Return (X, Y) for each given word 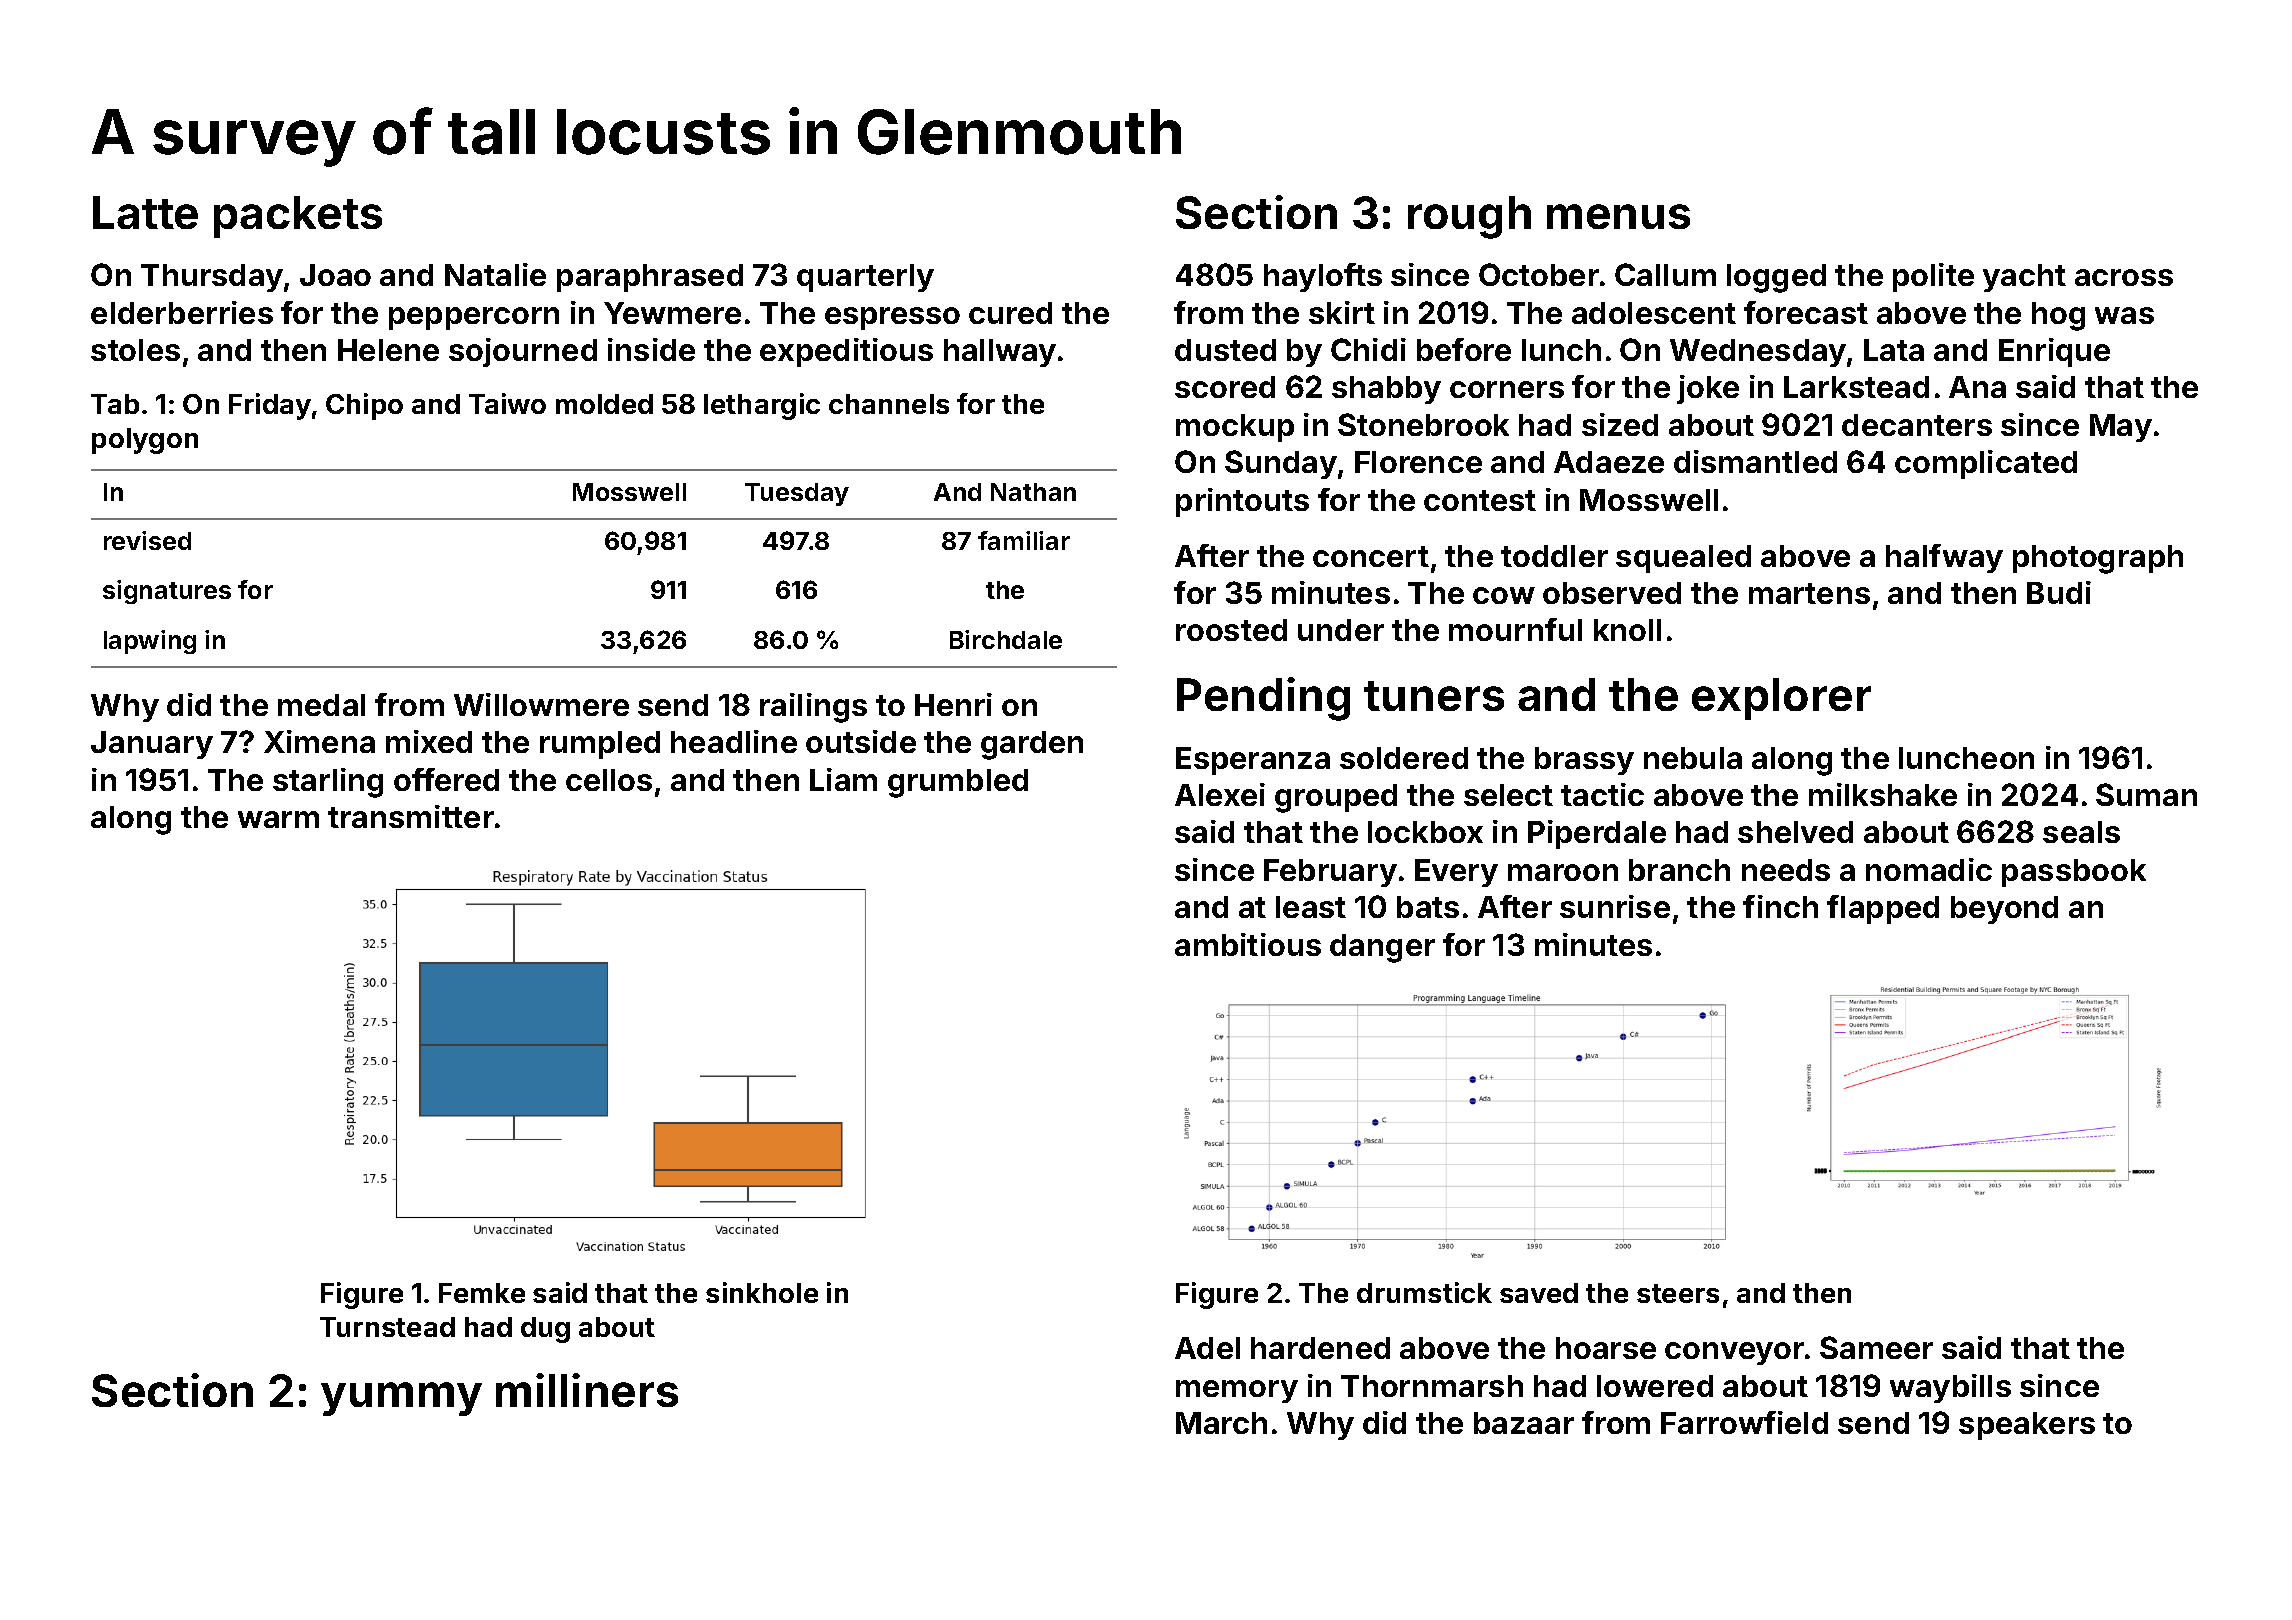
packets (298, 217)
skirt (1342, 312)
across (2124, 277)
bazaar (1524, 1423)
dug (545, 1330)
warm (278, 819)
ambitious (1248, 944)
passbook (2074, 873)
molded (604, 404)
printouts (1242, 502)
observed (1612, 593)
